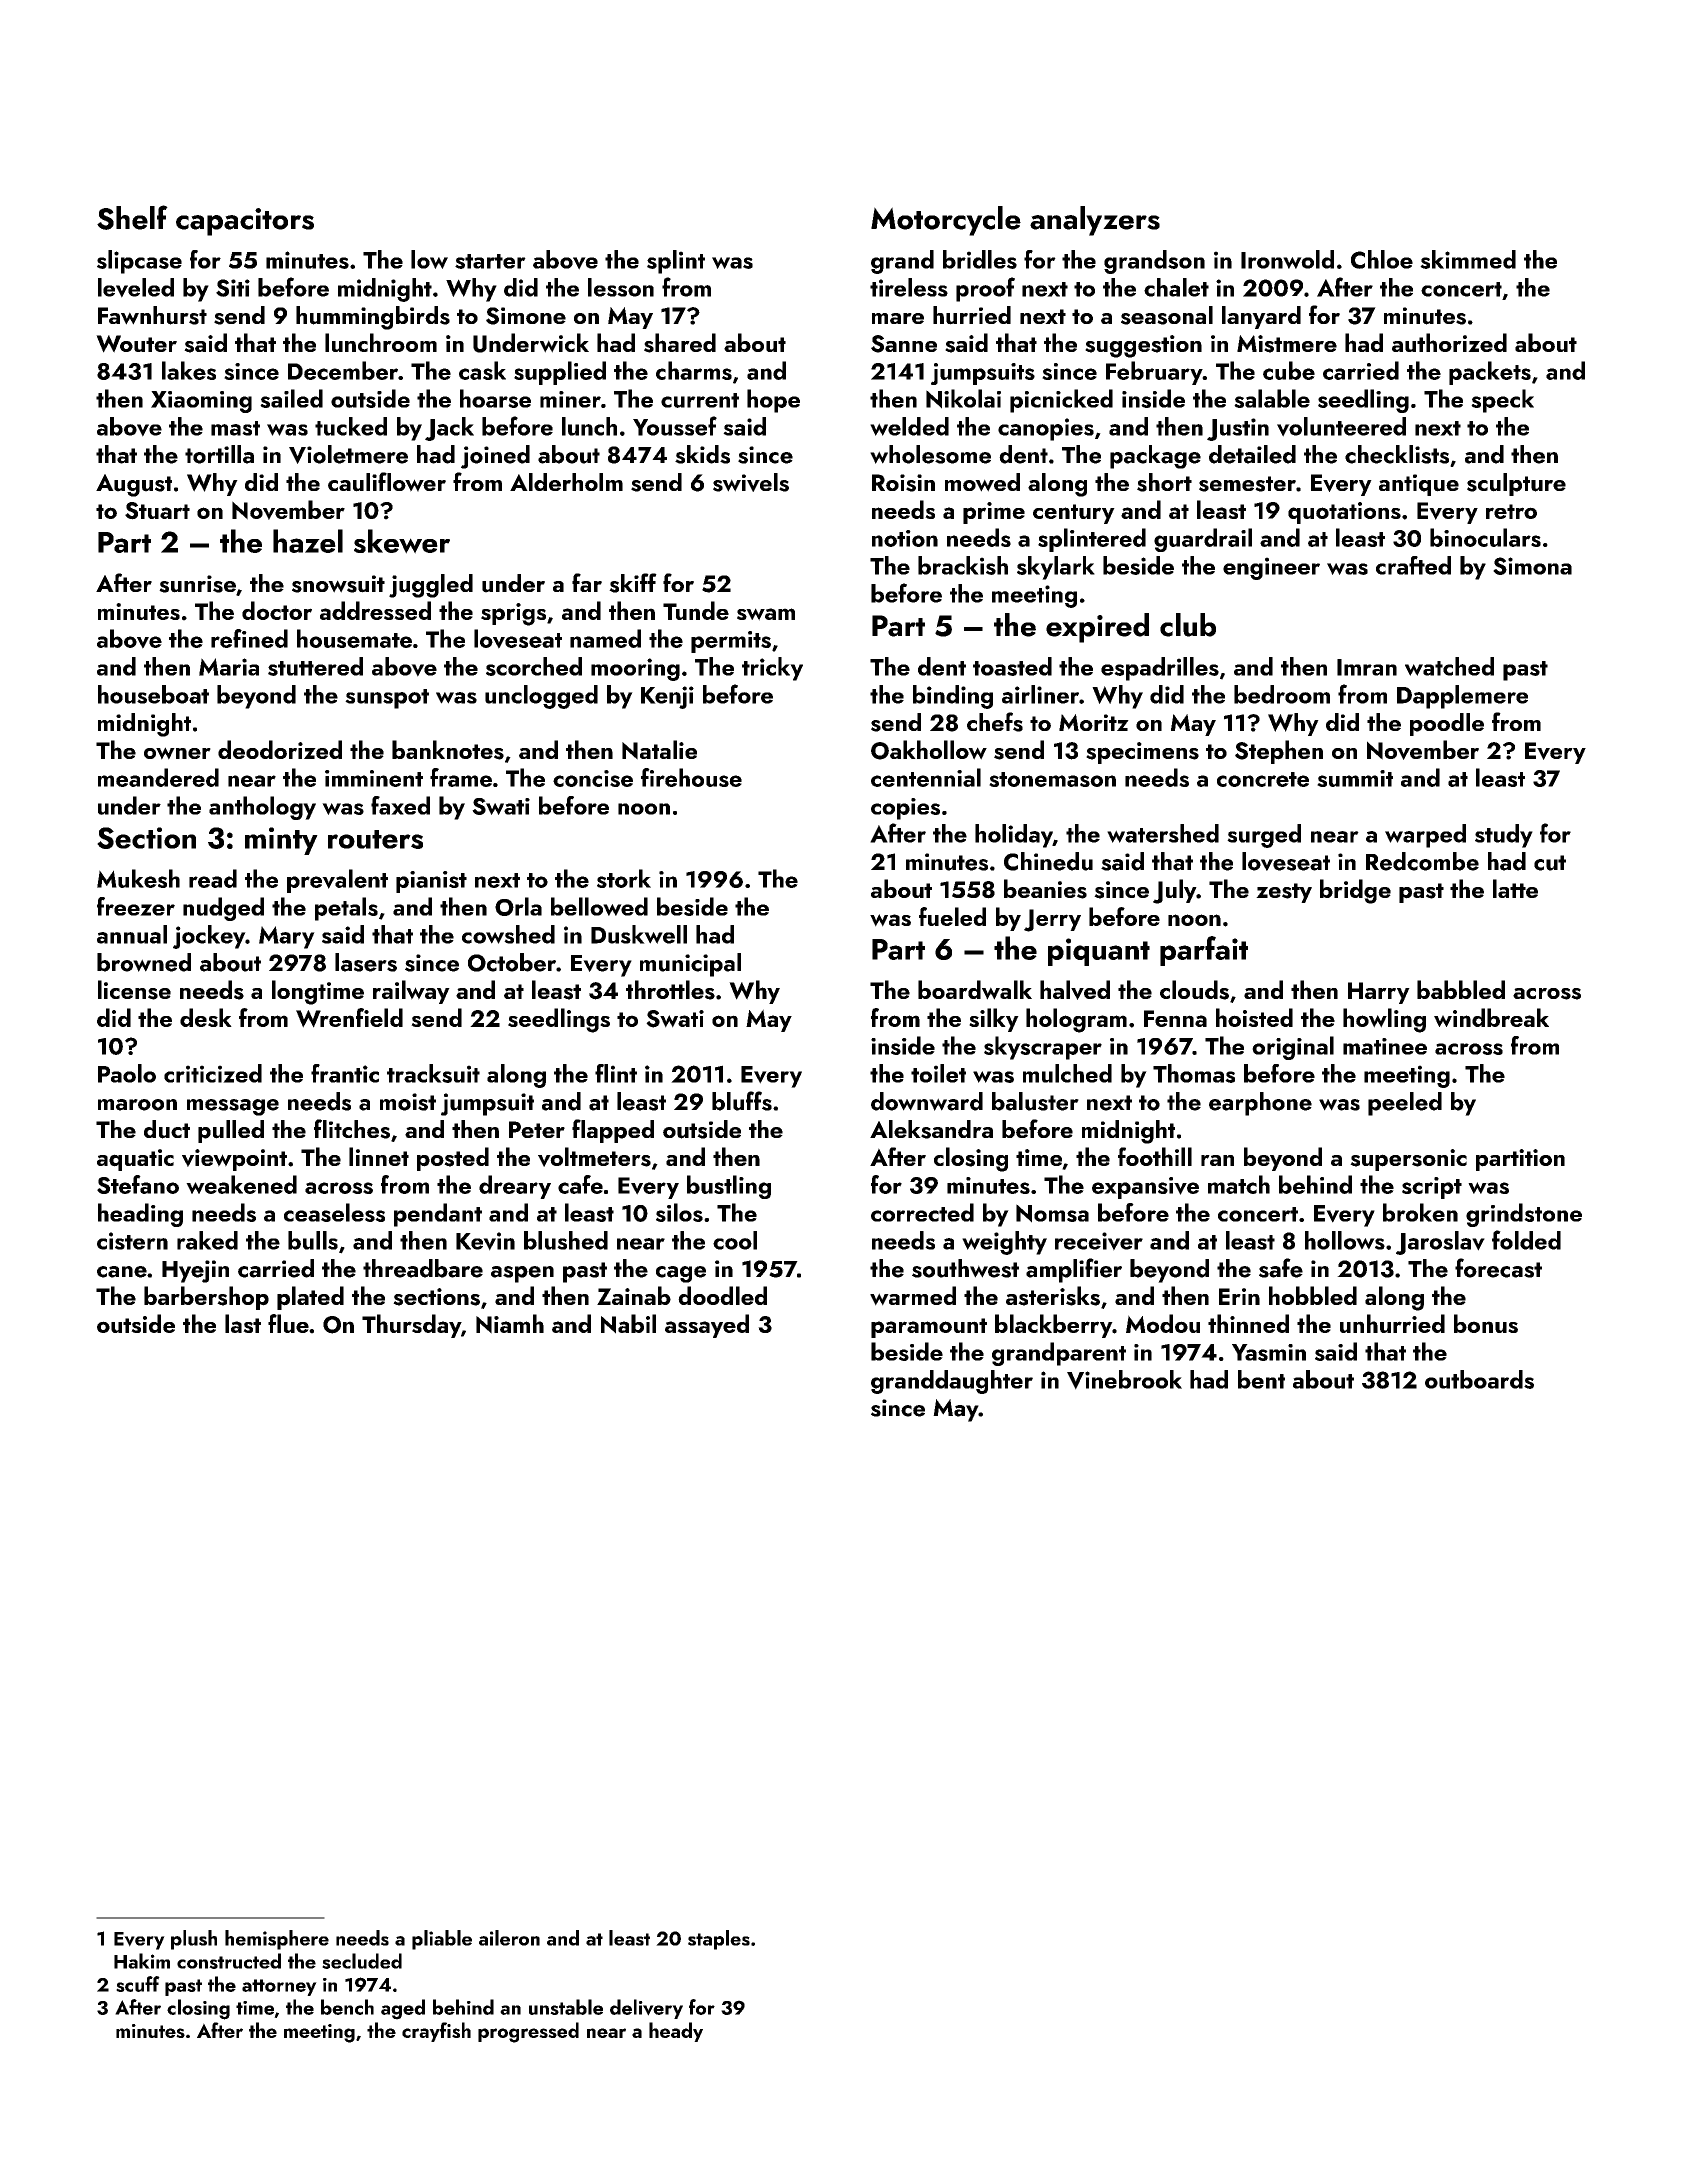 The image size is (1683, 2178). I want to click on binoculars, so click(1485, 537).
